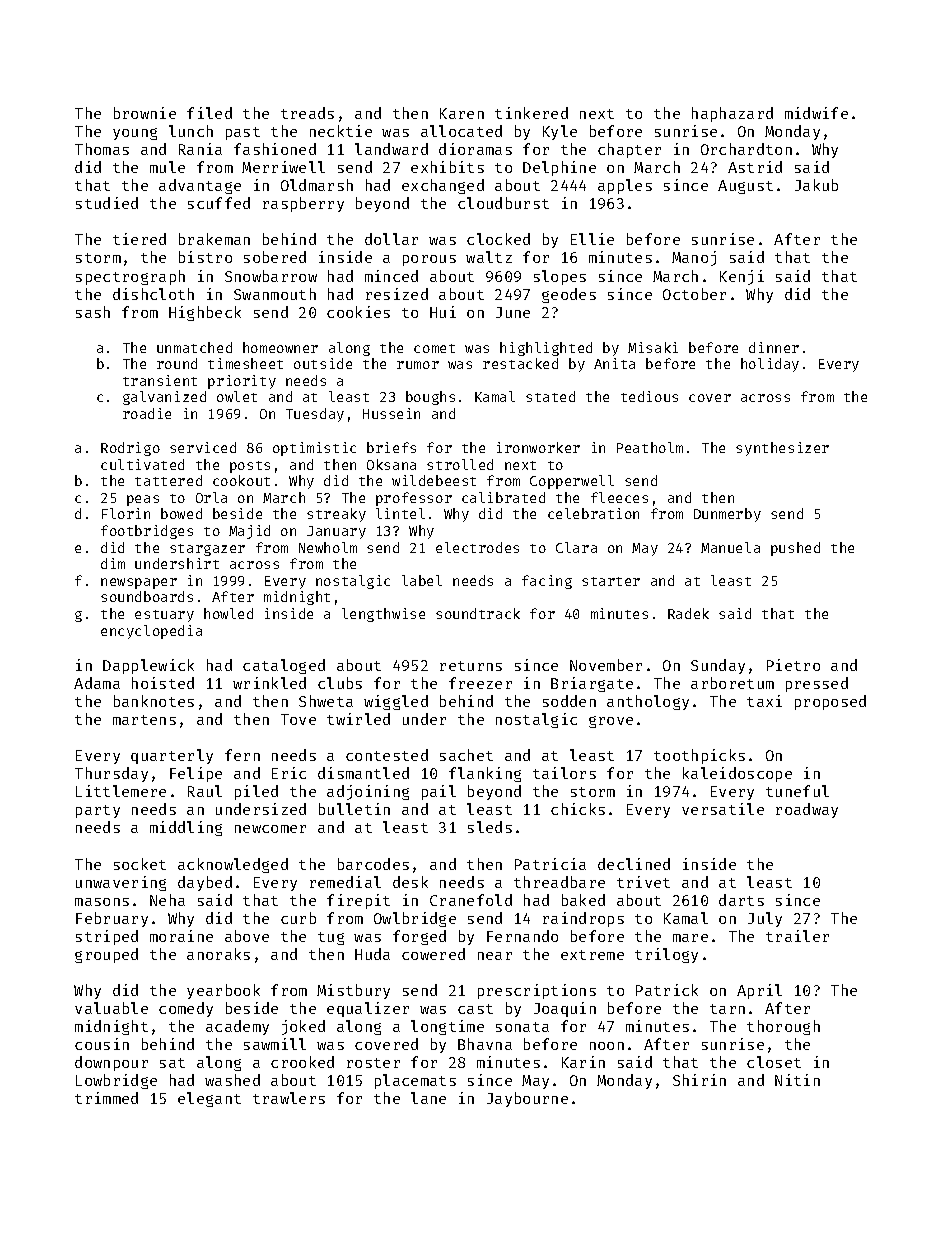 This screenshot has width=952, height=1233. Describe the element at coordinates (219, 203) in the screenshot. I see `scuffed` at that location.
